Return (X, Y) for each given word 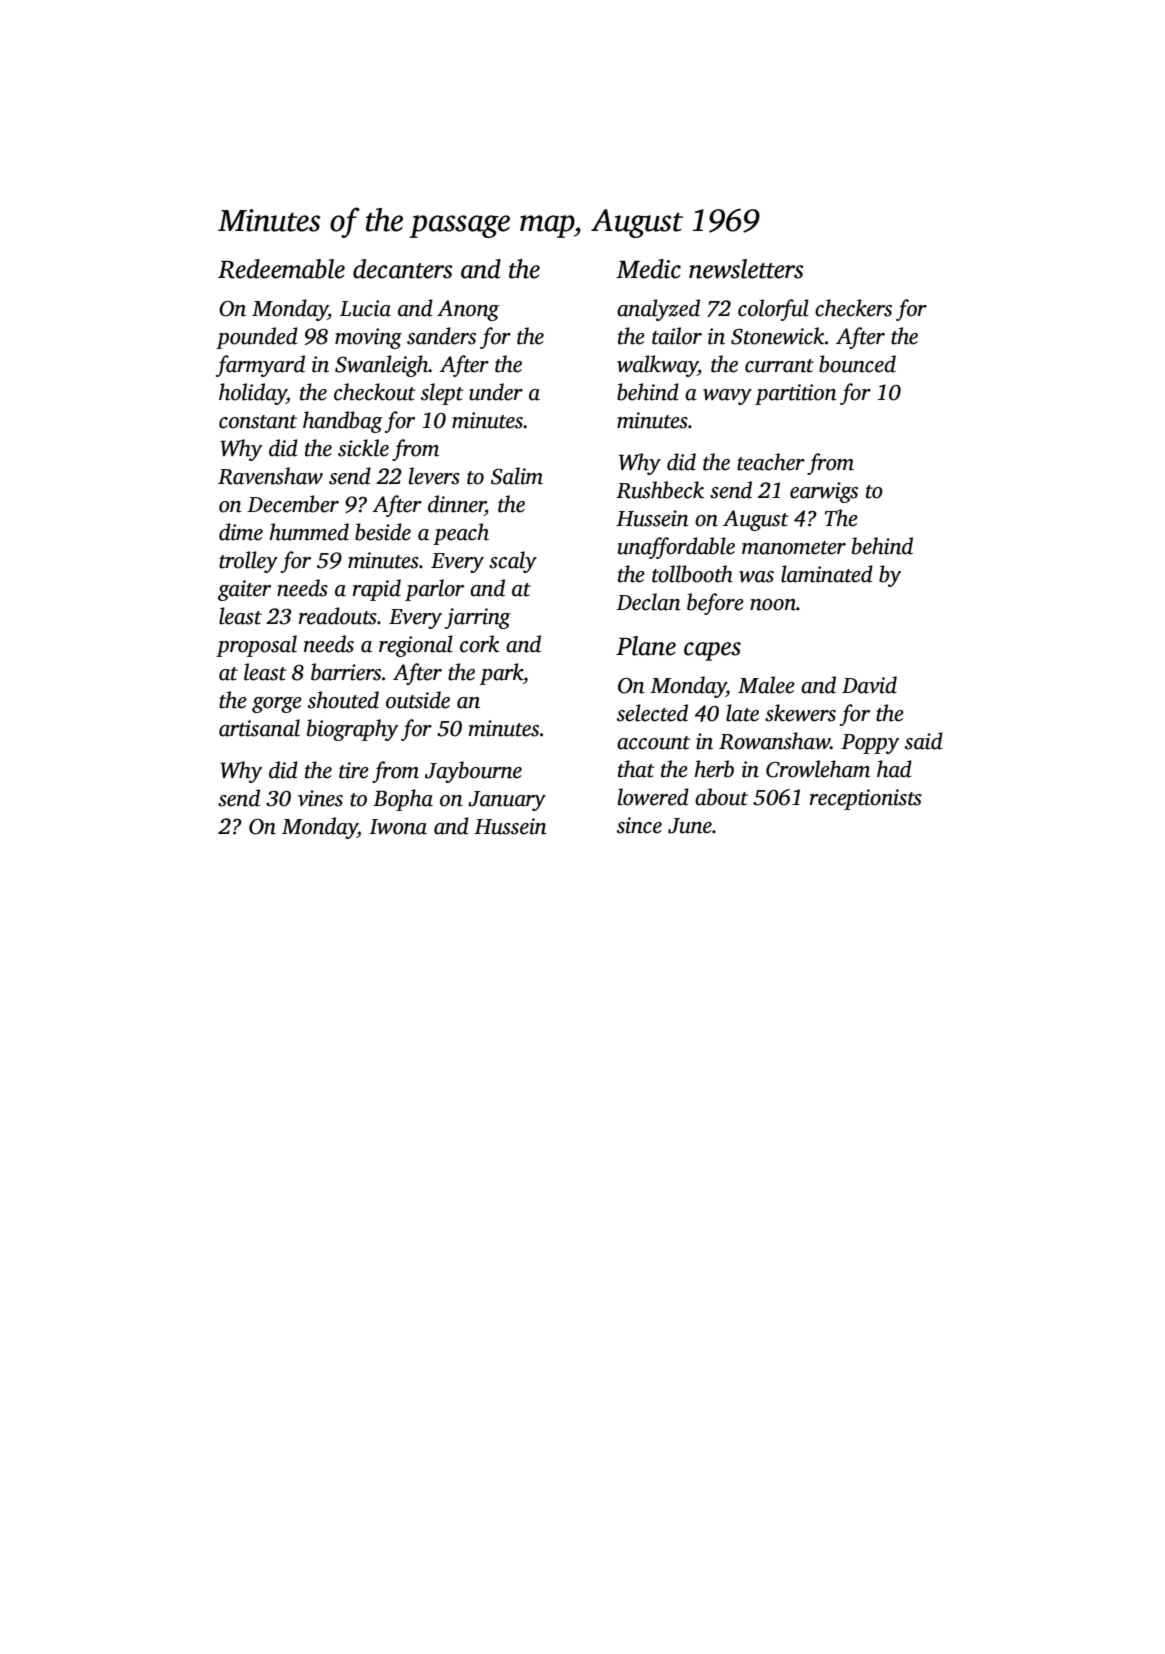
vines (320, 798)
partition (796, 394)
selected (652, 713)
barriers (346, 672)
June (690, 826)
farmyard (260, 366)
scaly (513, 562)
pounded (257, 338)
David (869, 685)
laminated (827, 574)
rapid (377, 590)
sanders (441, 336)
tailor (677, 336)
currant (779, 366)
